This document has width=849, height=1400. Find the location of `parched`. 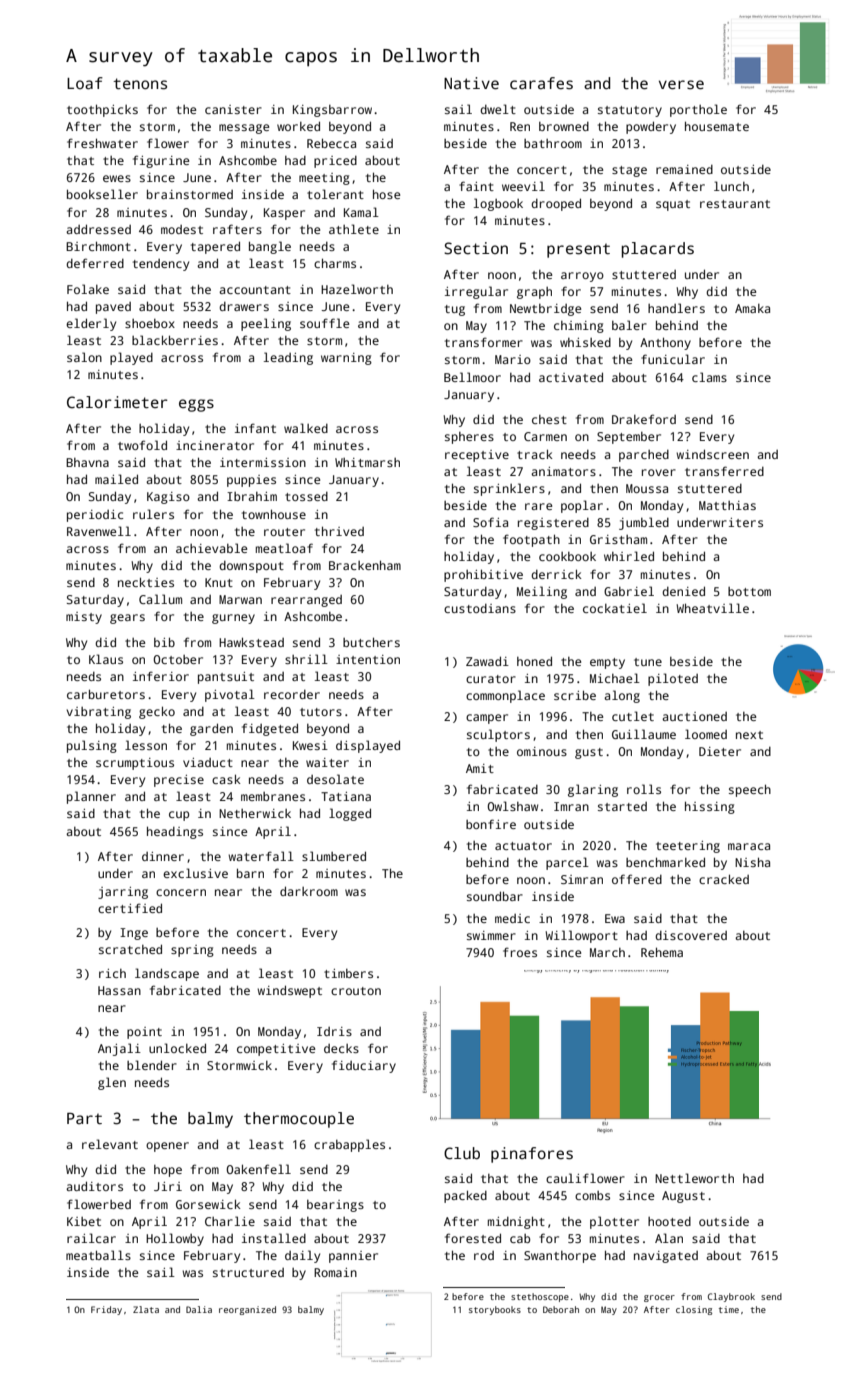

parched is located at coordinates (644, 456).
